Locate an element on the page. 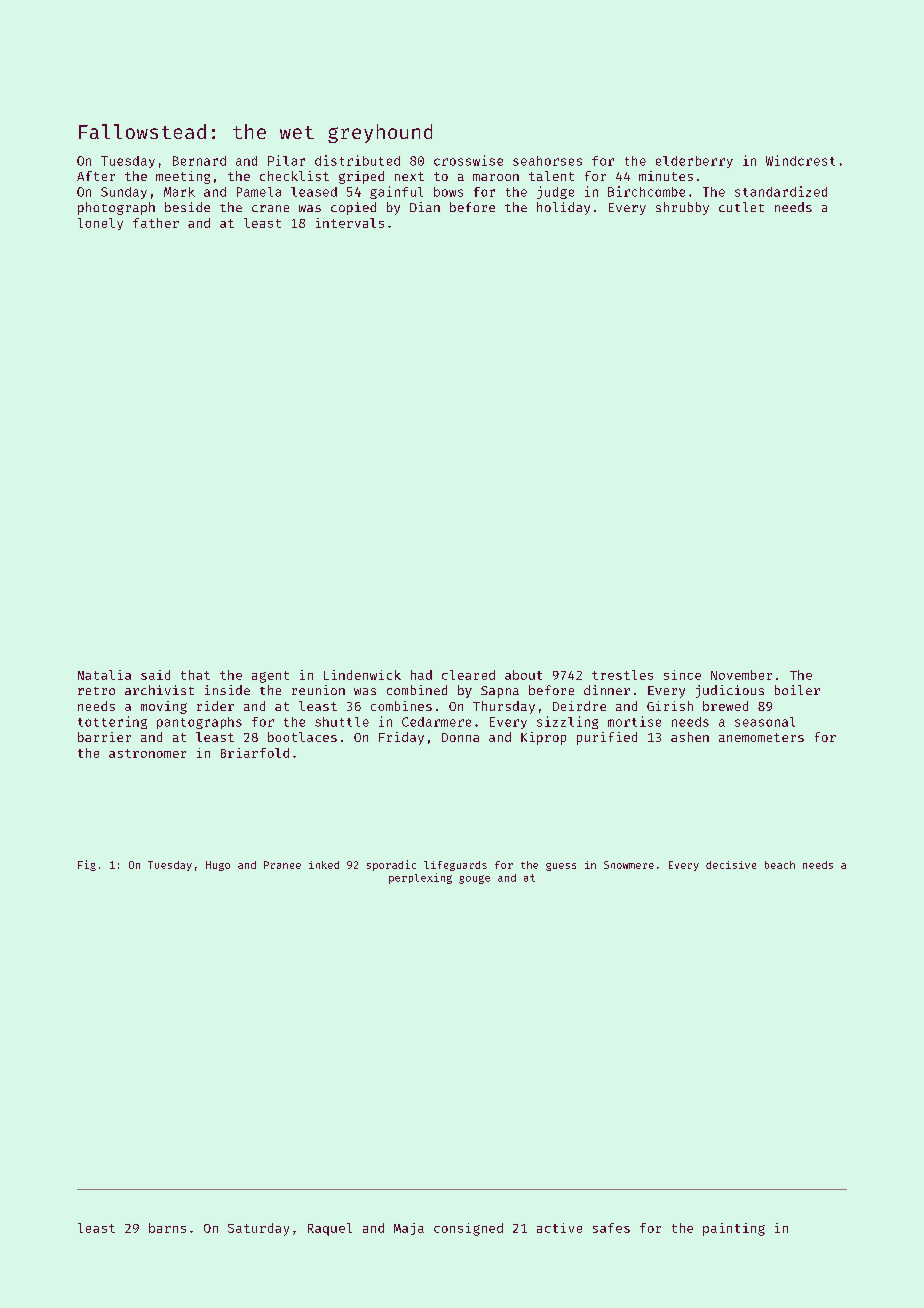  decisive is located at coordinates (731, 865).
